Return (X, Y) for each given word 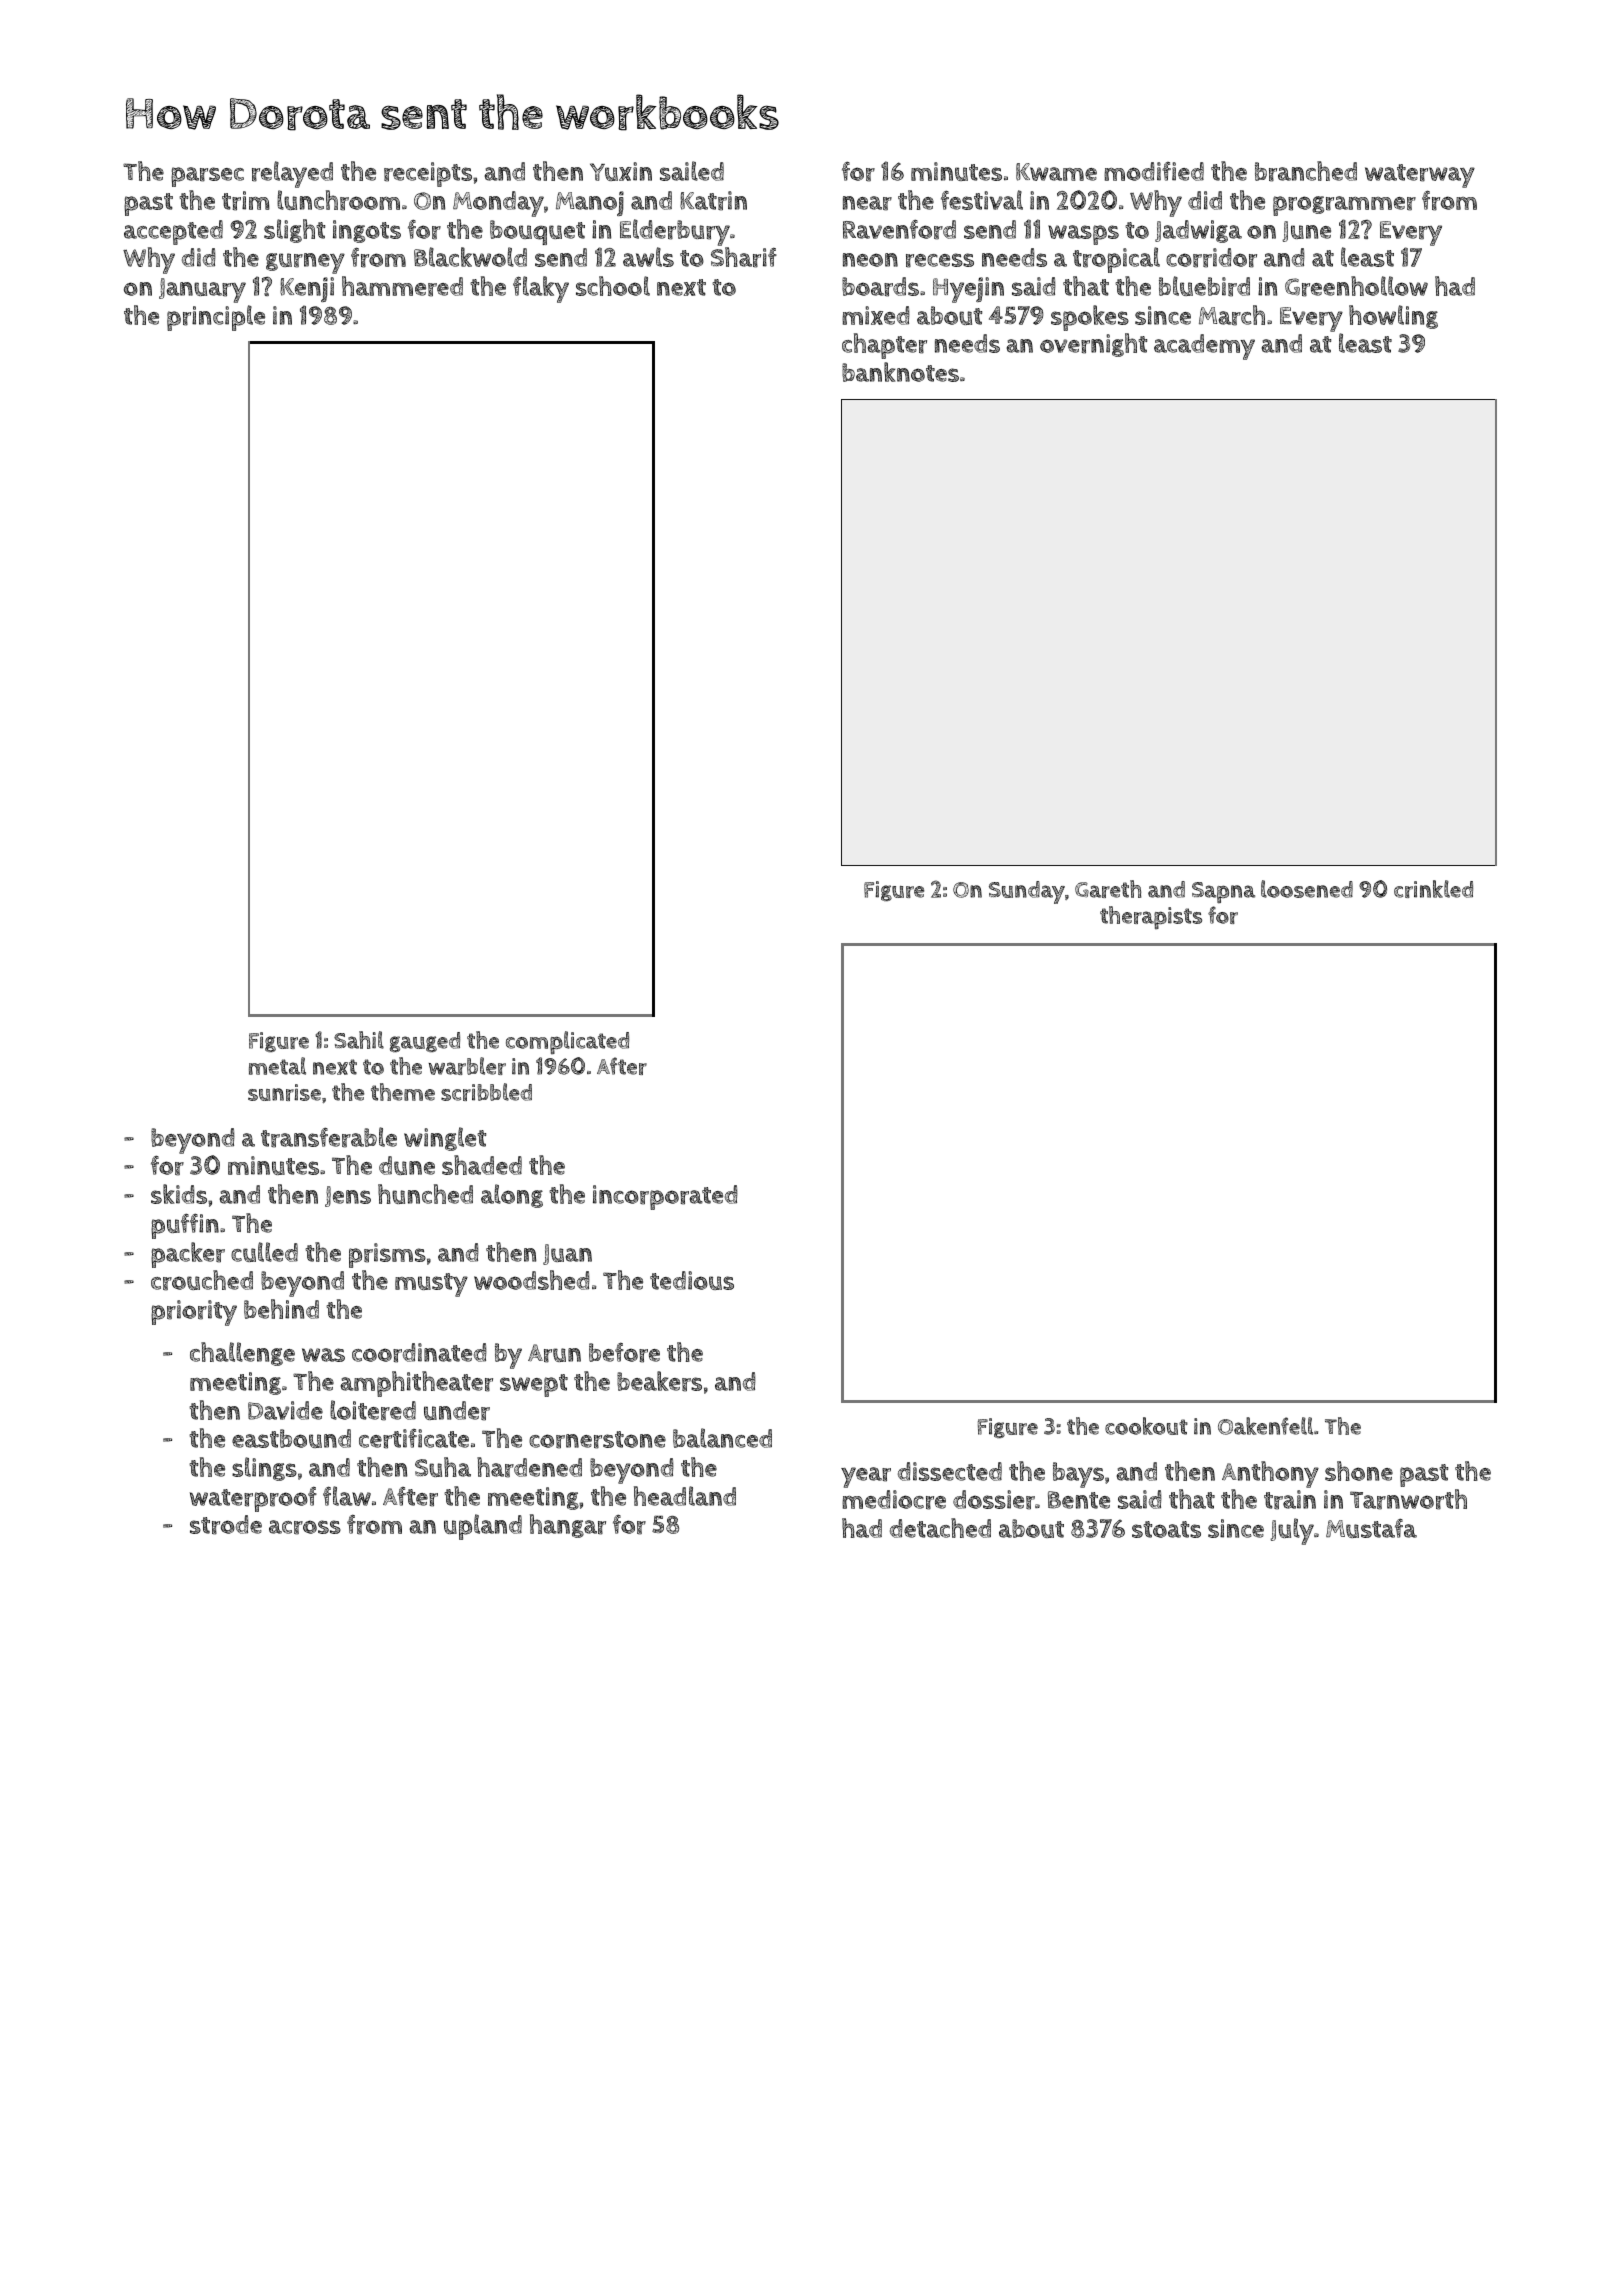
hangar (568, 1526)
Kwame (1056, 172)
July (1292, 1531)
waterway (1420, 176)
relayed (292, 174)
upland (483, 1527)
